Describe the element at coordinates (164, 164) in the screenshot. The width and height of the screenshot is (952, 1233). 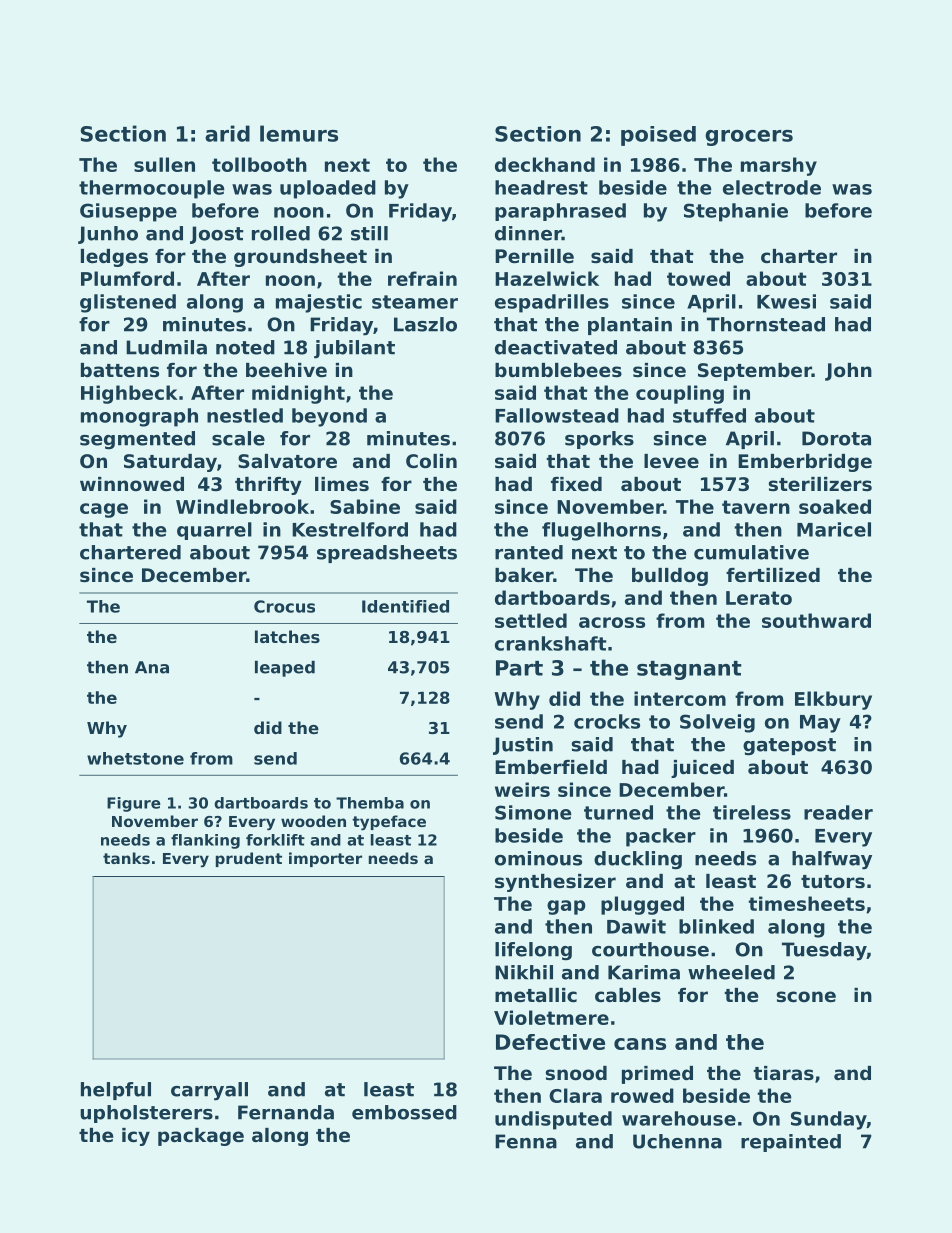
I see `sullen` at that location.
